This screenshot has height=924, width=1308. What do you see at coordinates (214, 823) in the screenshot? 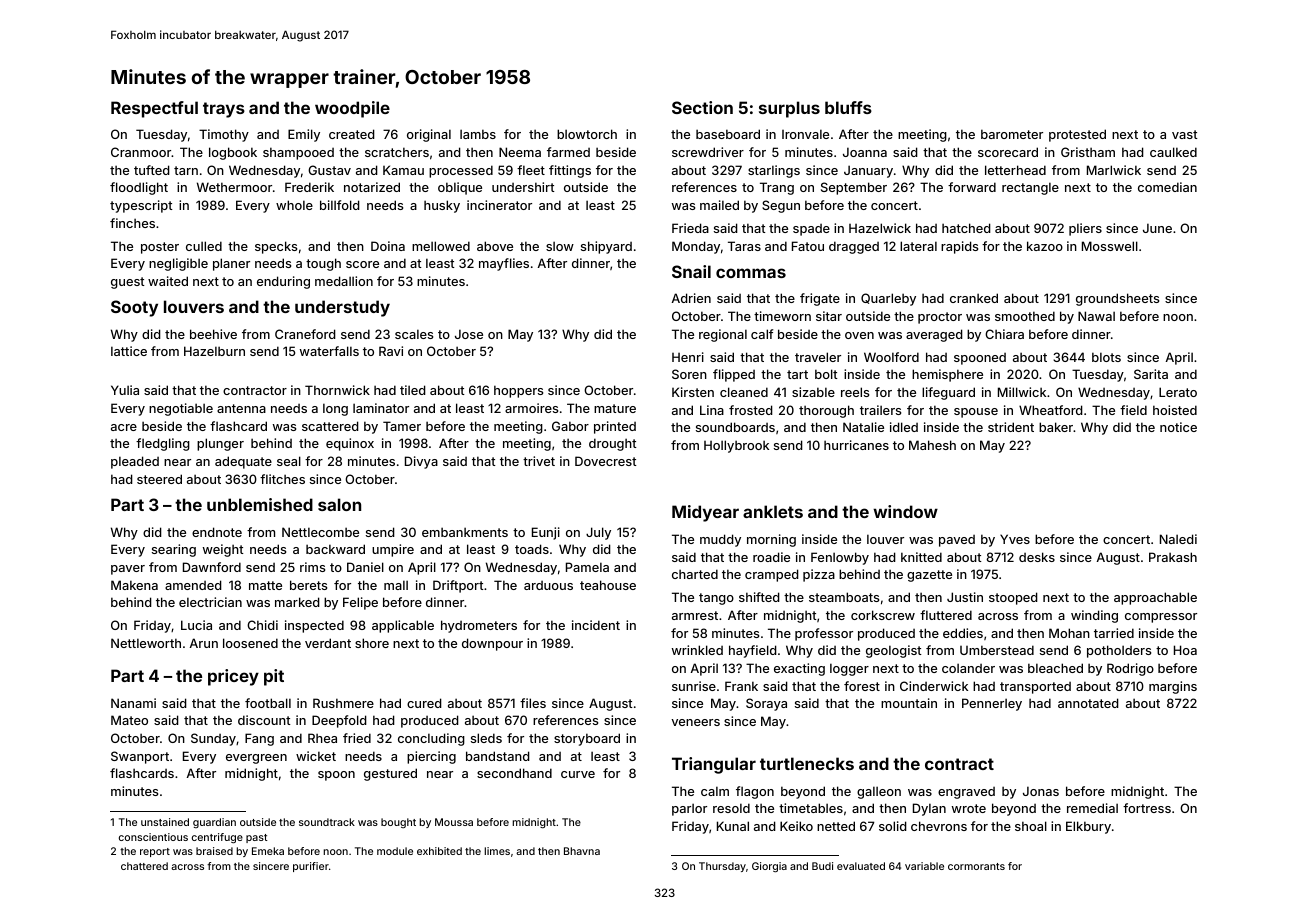
I see `guardian` at bounding box center [214, 823].
